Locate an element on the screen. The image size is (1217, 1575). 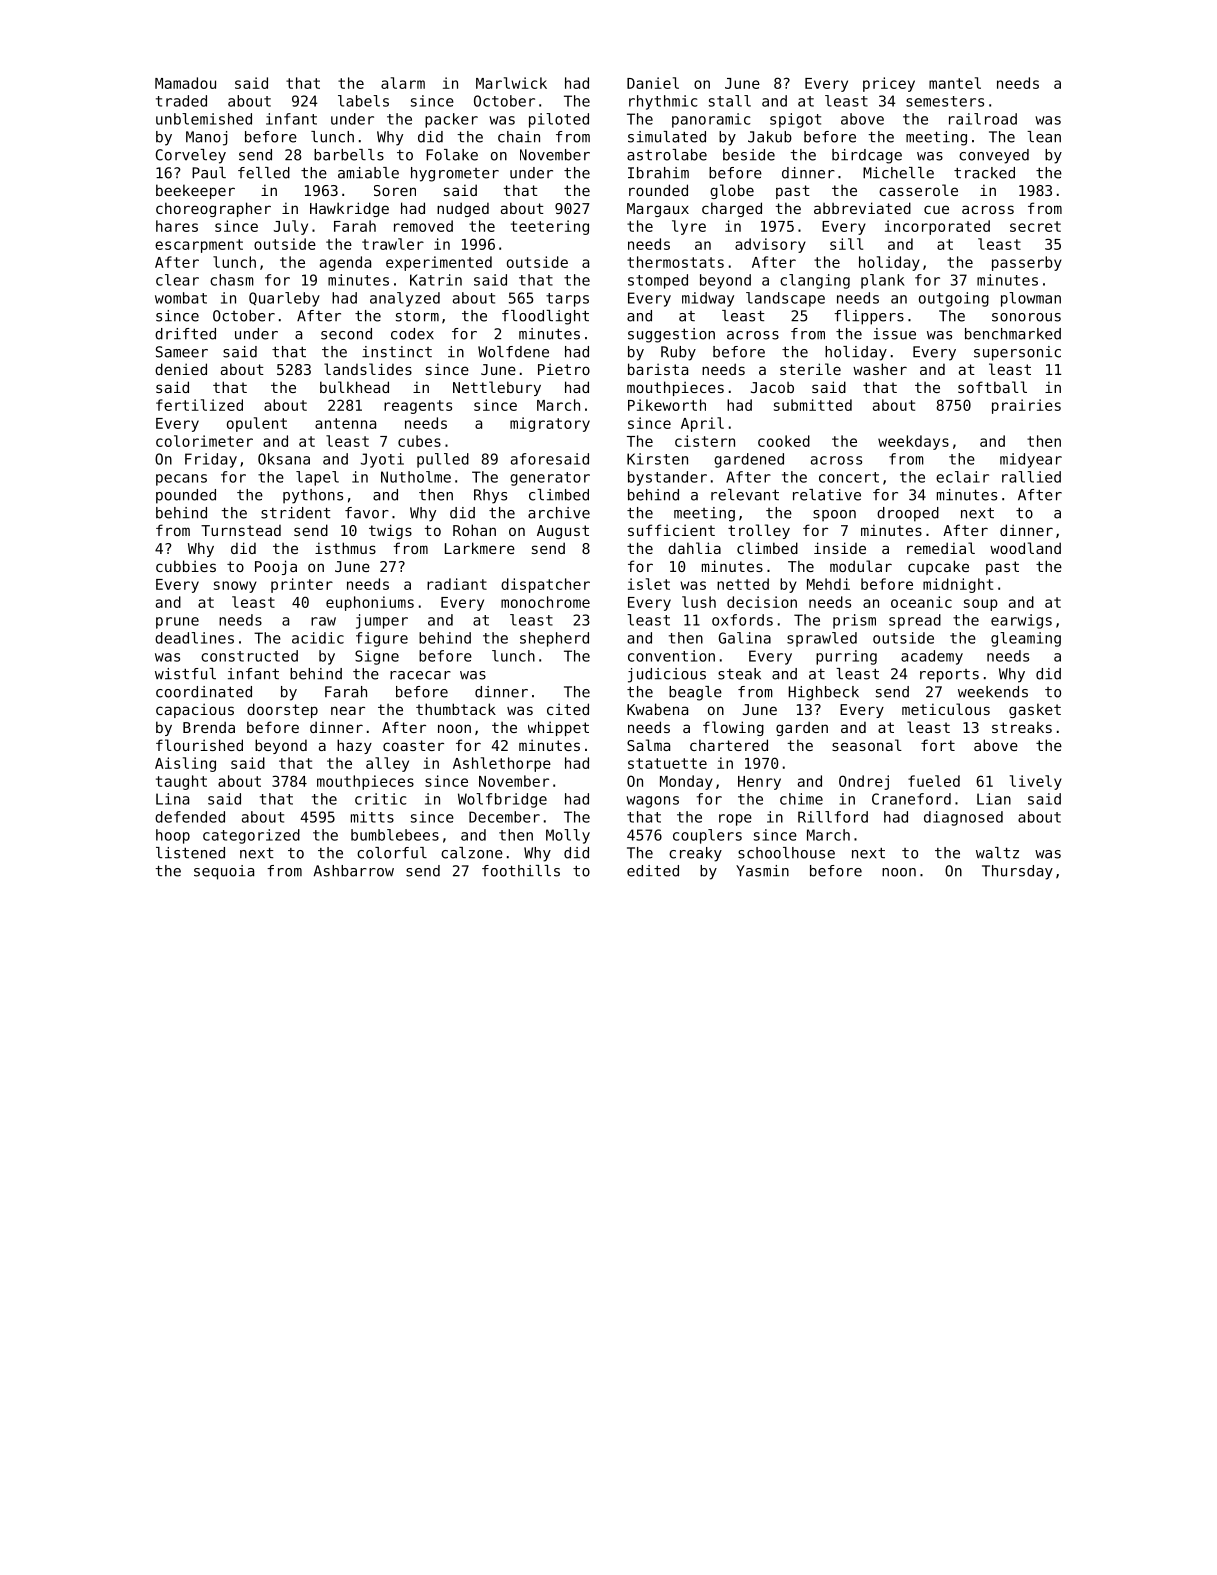
cubbies is located at coordinates (186, 566).
